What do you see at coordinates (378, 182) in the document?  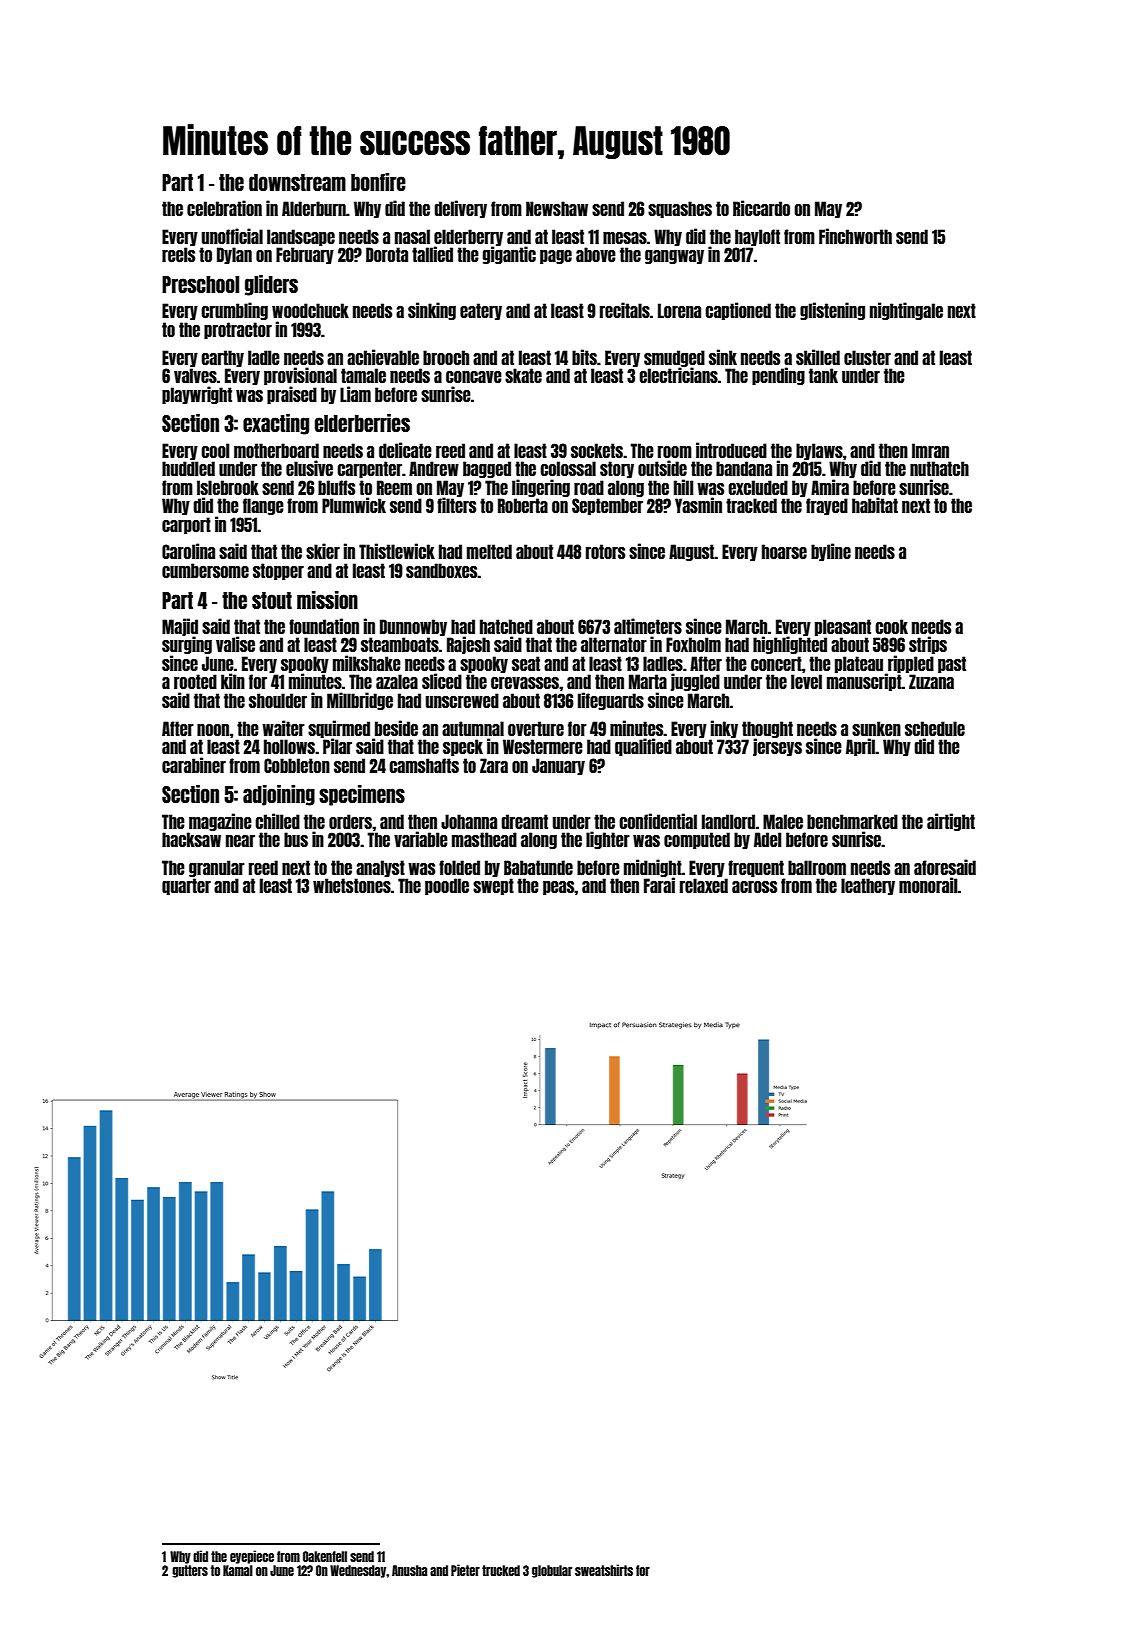 I see `bonfire` at bounding box center [378, 182].
